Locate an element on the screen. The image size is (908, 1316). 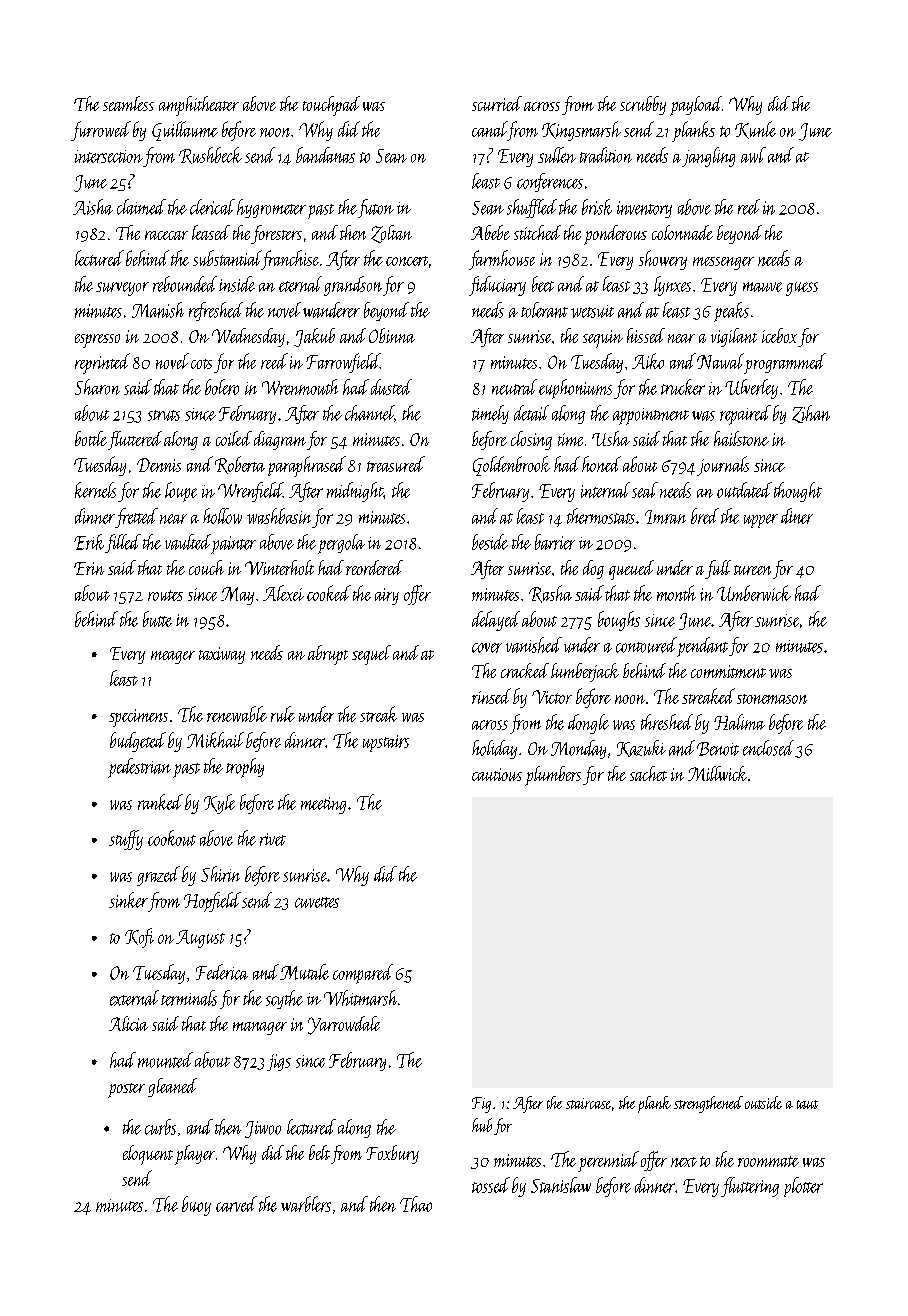
reordered is located at coordinates (374, 567).
